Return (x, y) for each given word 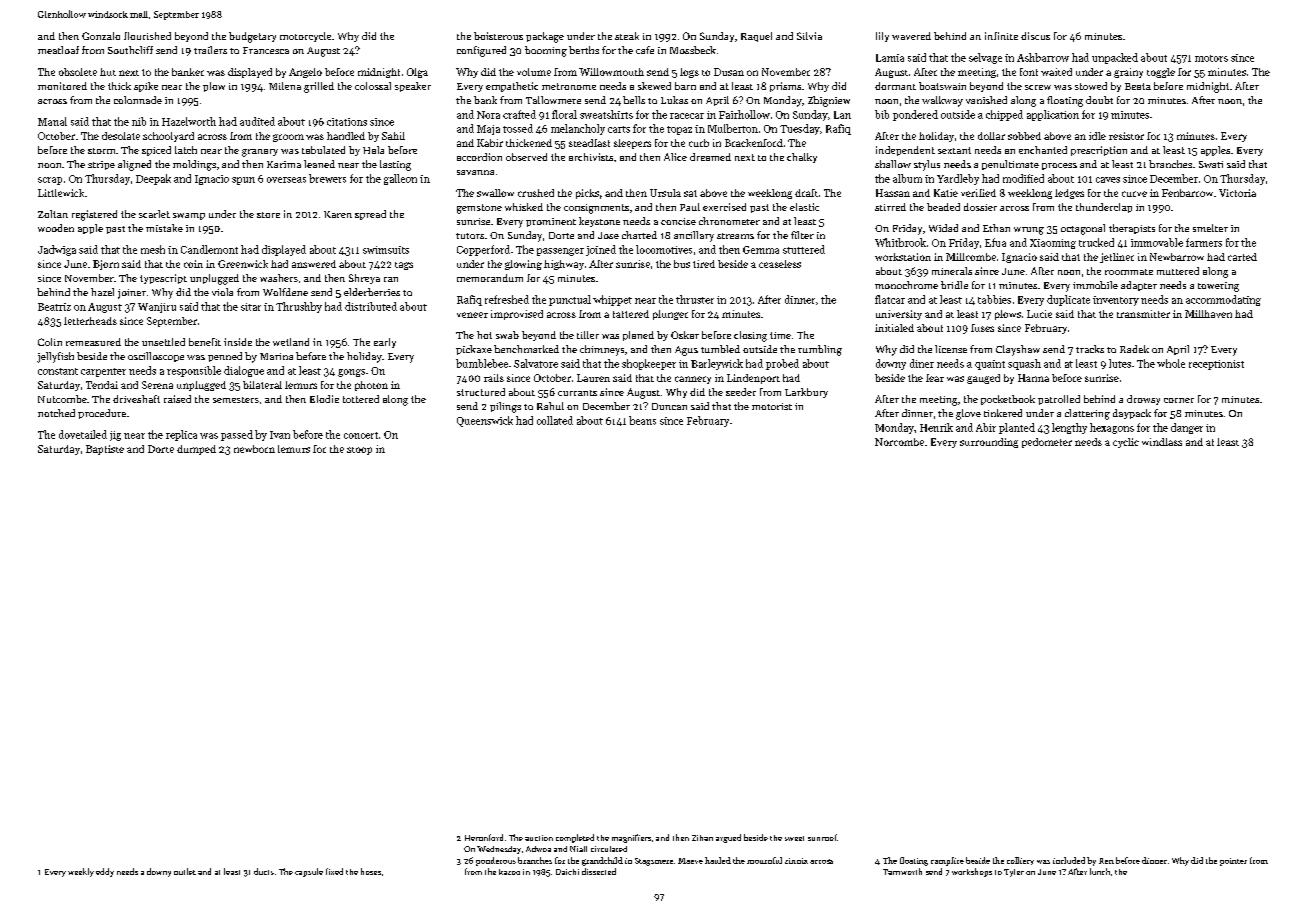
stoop (359, 451)
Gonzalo (101, 36)
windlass (1162, 442)
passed (237, 435)
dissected (599, 871)
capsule (309, 872)
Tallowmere (553, 100)
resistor (1126, 136)
